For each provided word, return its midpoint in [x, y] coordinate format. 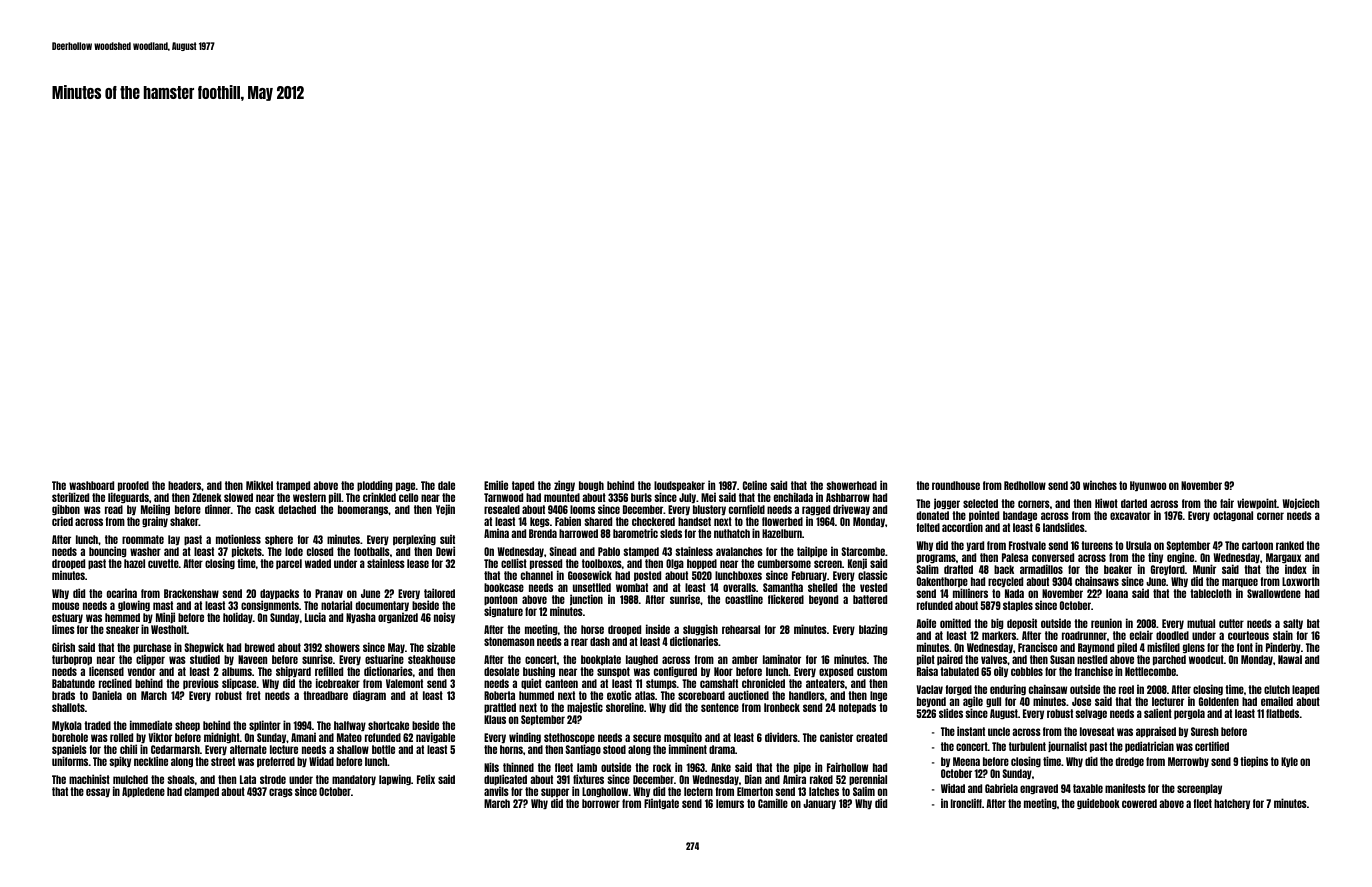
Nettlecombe [1150, 671]
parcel [289, 564]
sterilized [70, 497]
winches [1100, 485]
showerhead [851, 485]
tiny [1155, 557]
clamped [201, 792]
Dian [753, 779]
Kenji [857, 563]
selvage [1091, 714]
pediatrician [1149, 746]
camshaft [719, 683]
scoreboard [701, 695]
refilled [329, 671]
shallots [68, 707]
